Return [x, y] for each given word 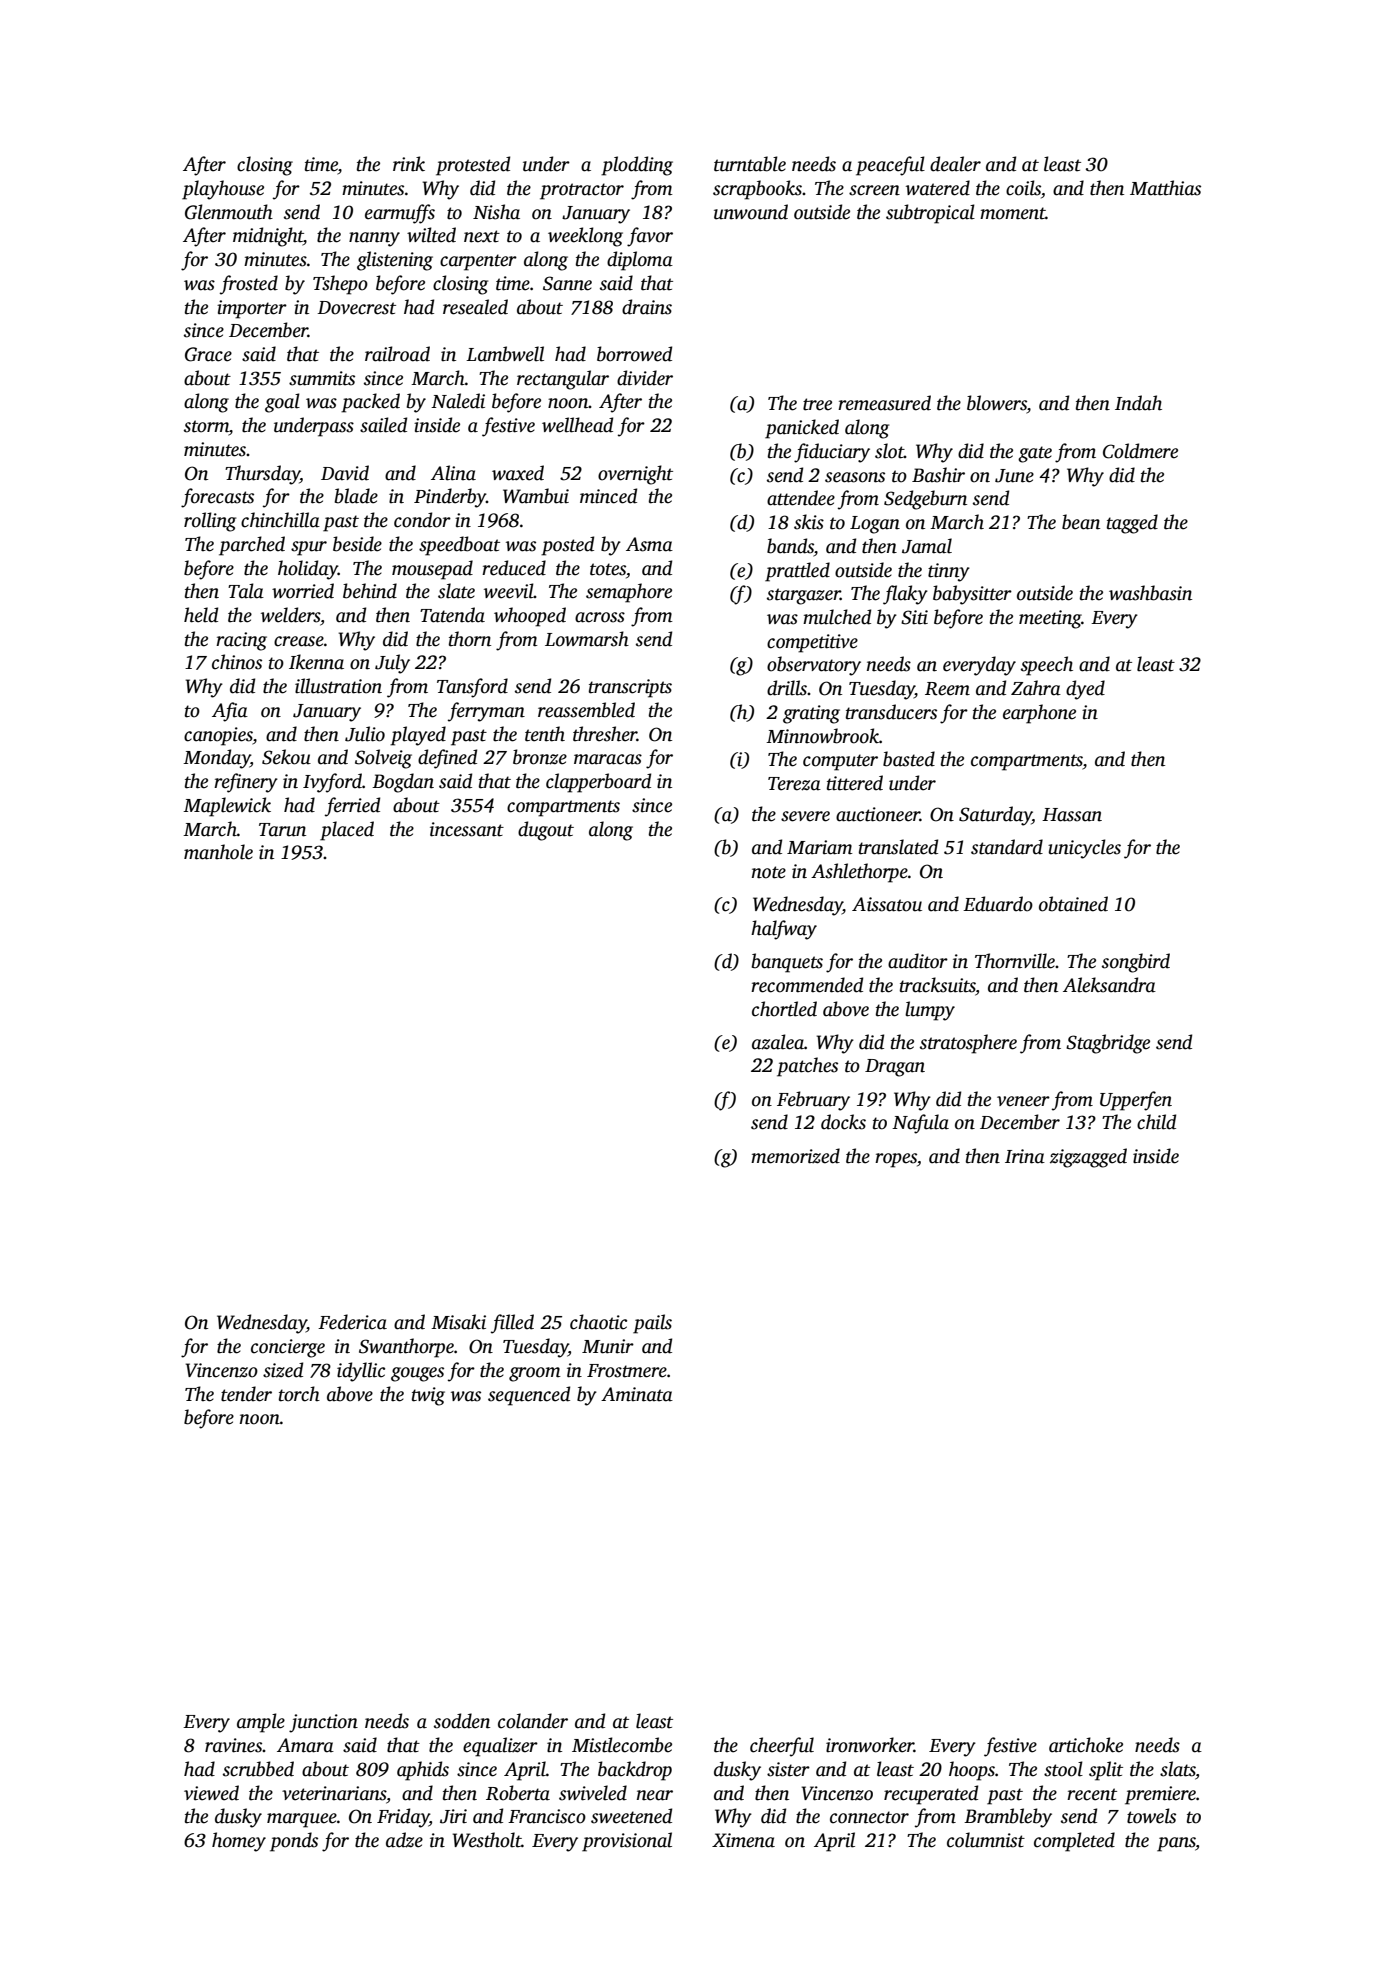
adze [404, 1840]
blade [356, 496]
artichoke [1086, 1745]
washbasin [1150, 593]
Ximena [743, 1840]
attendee [801, 498]
